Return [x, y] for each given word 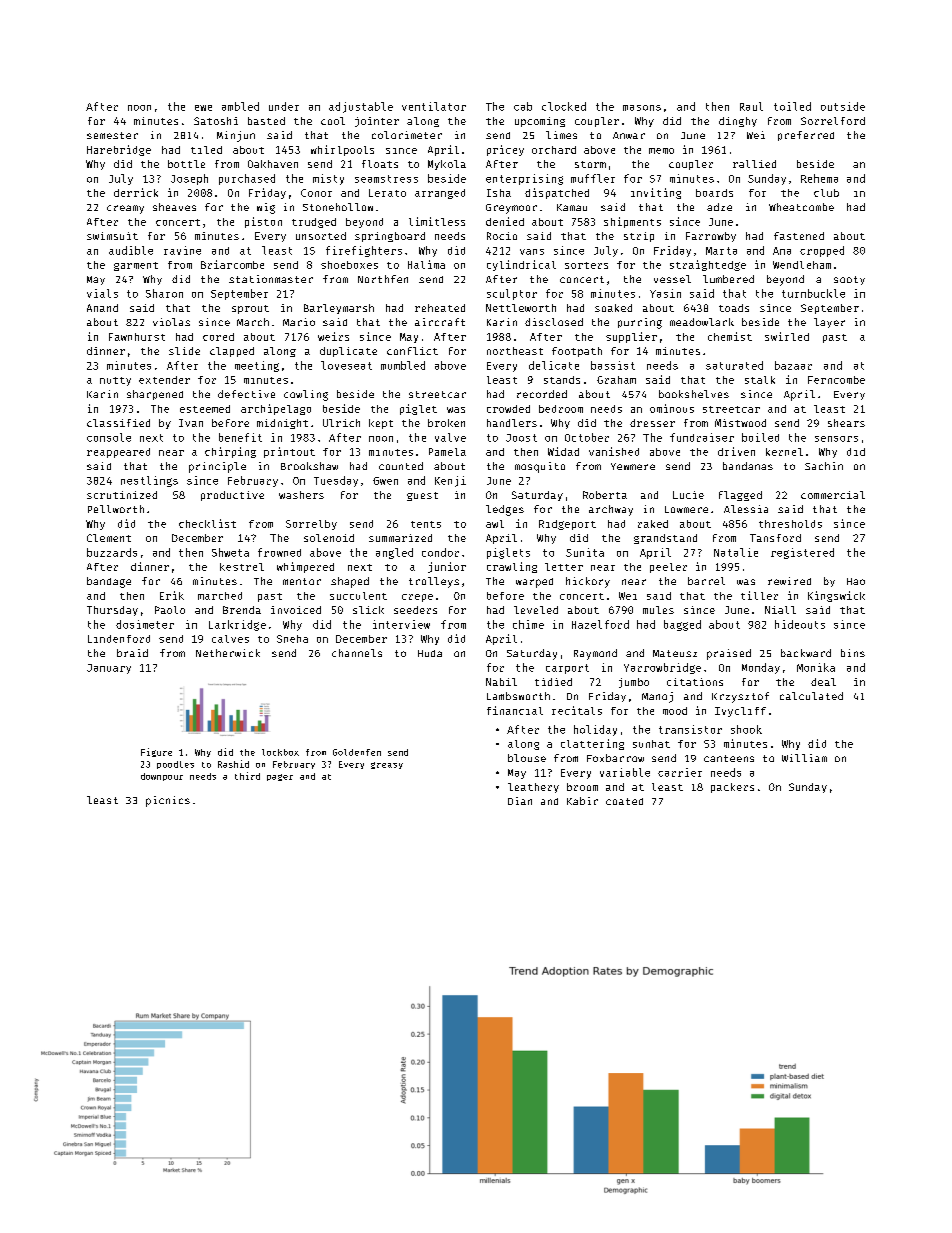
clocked [564, 106]
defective [246, 394]
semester [112, 135]
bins [853, 653]
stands [562, 380]
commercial [833, 495]
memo [661, 151]
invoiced [296, 610]
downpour [162, 777]
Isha [499, 193]
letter [564, 567]
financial [515, 710]
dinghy [738, 122]
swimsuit [112, 236]
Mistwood [740, 423]
